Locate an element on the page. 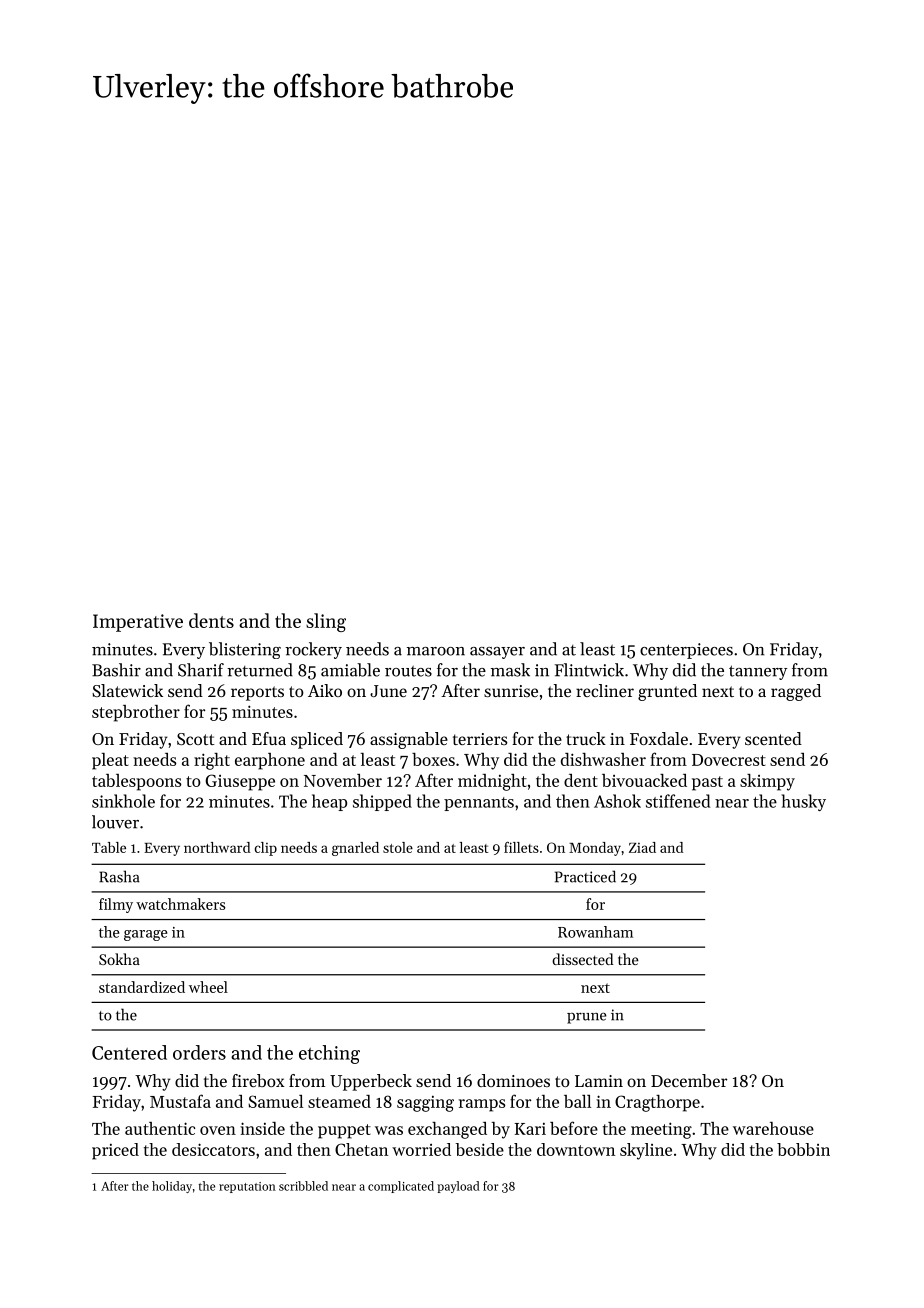 The height and width of the page is (1308, 924). scented is located at coordinates (773, 738).
